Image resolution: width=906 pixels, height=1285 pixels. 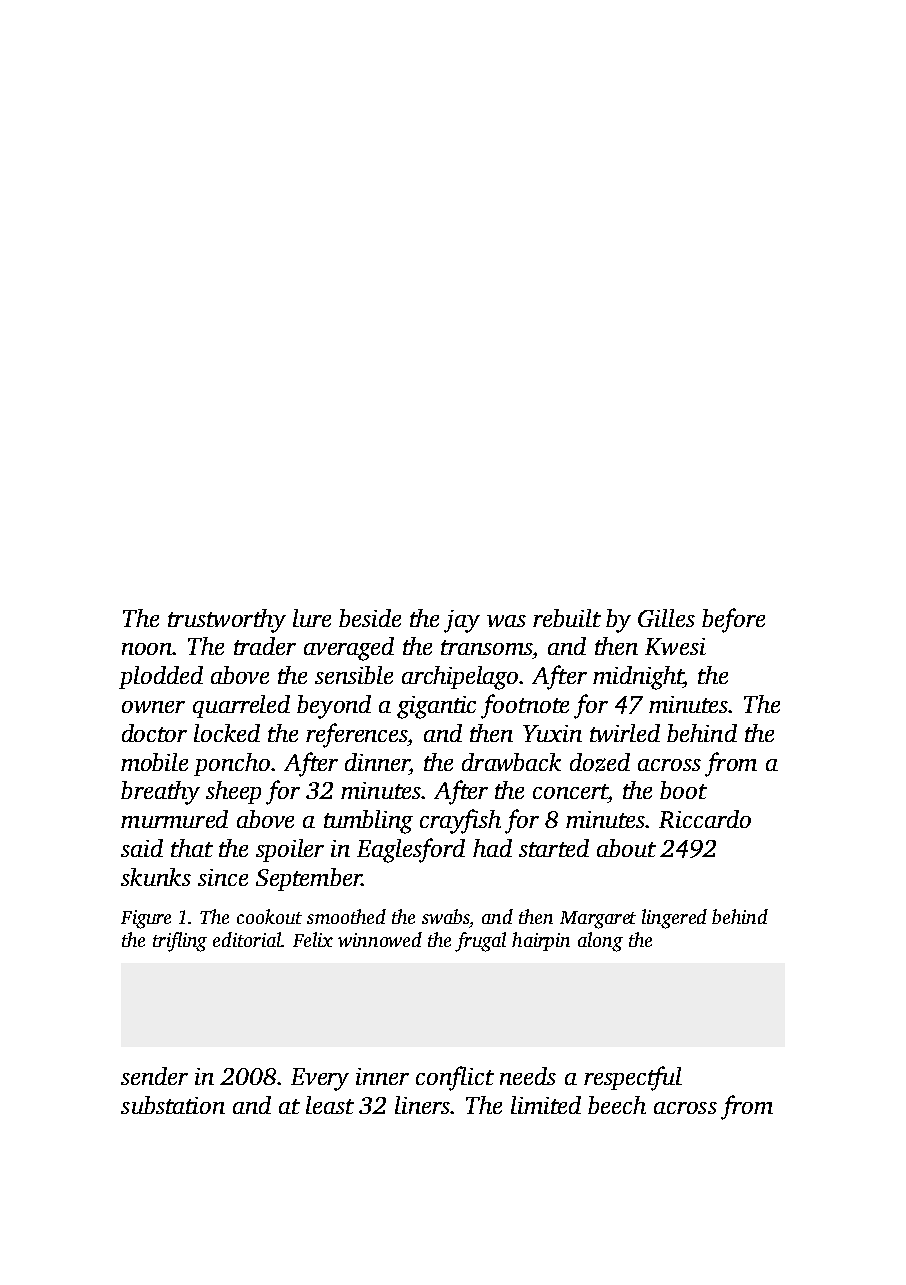 I want to click on lingered, so click(x=674, y=919).
